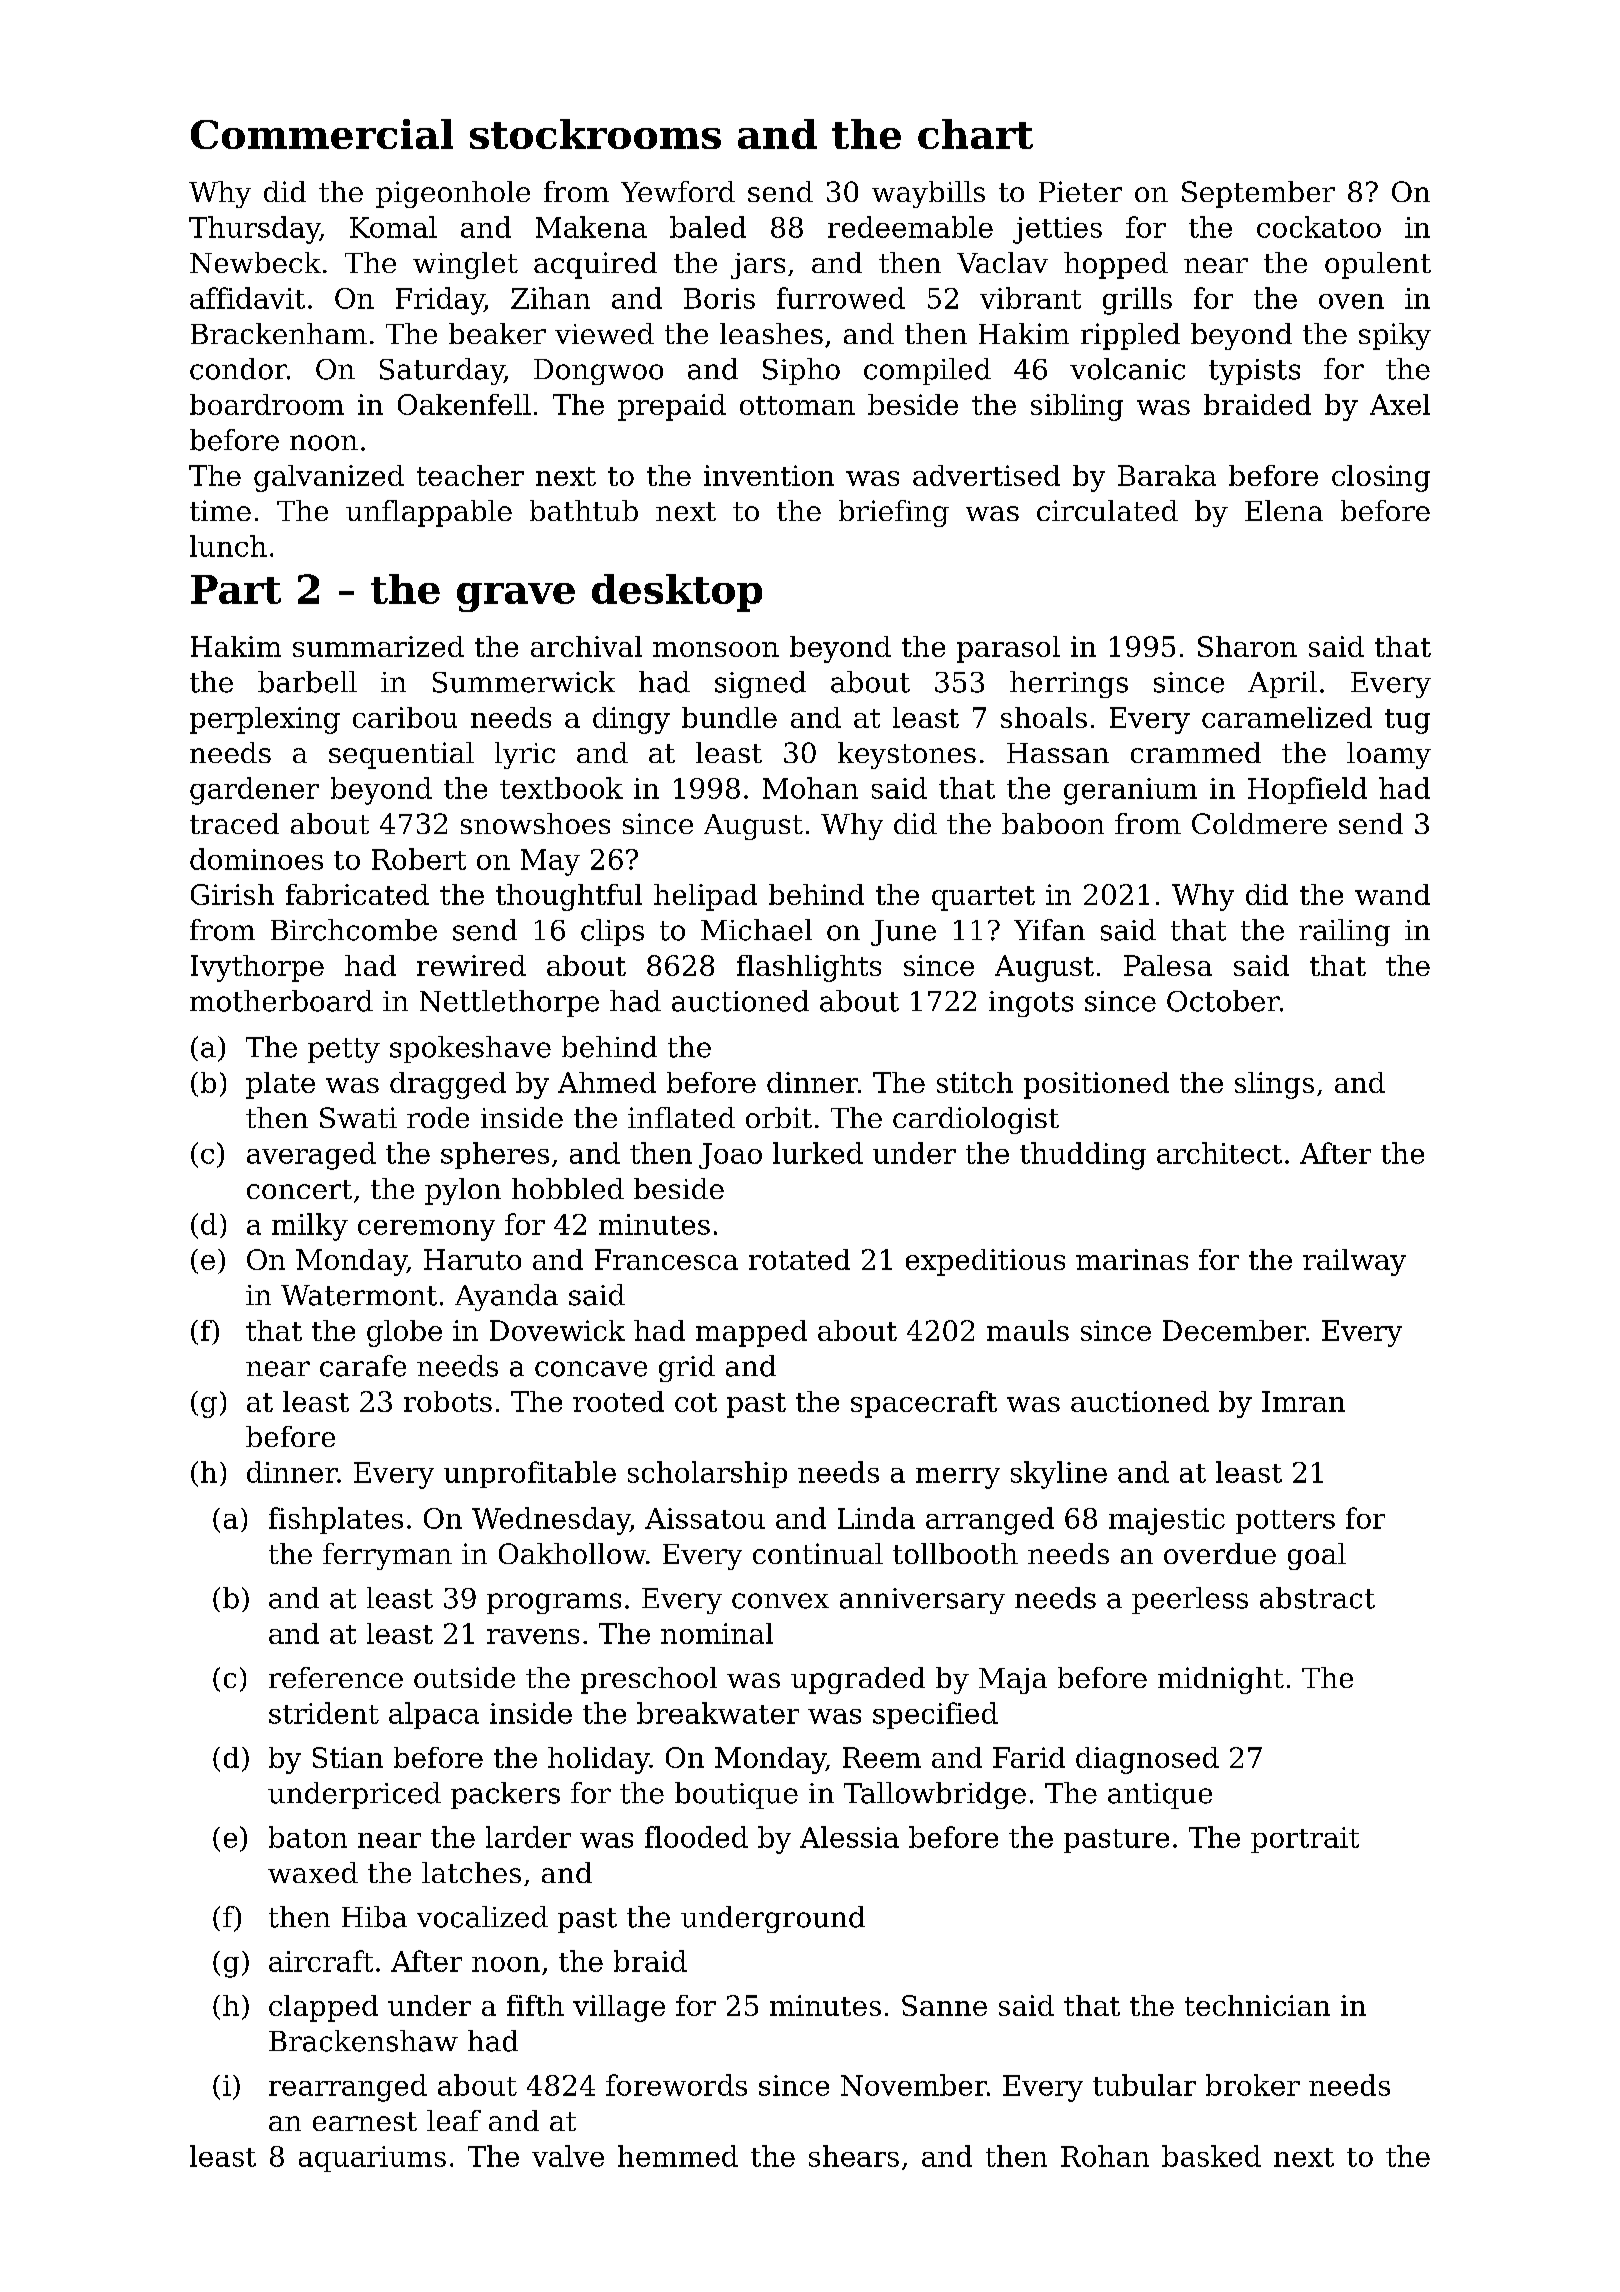  I want to click on Boris, so click(719, 298).
